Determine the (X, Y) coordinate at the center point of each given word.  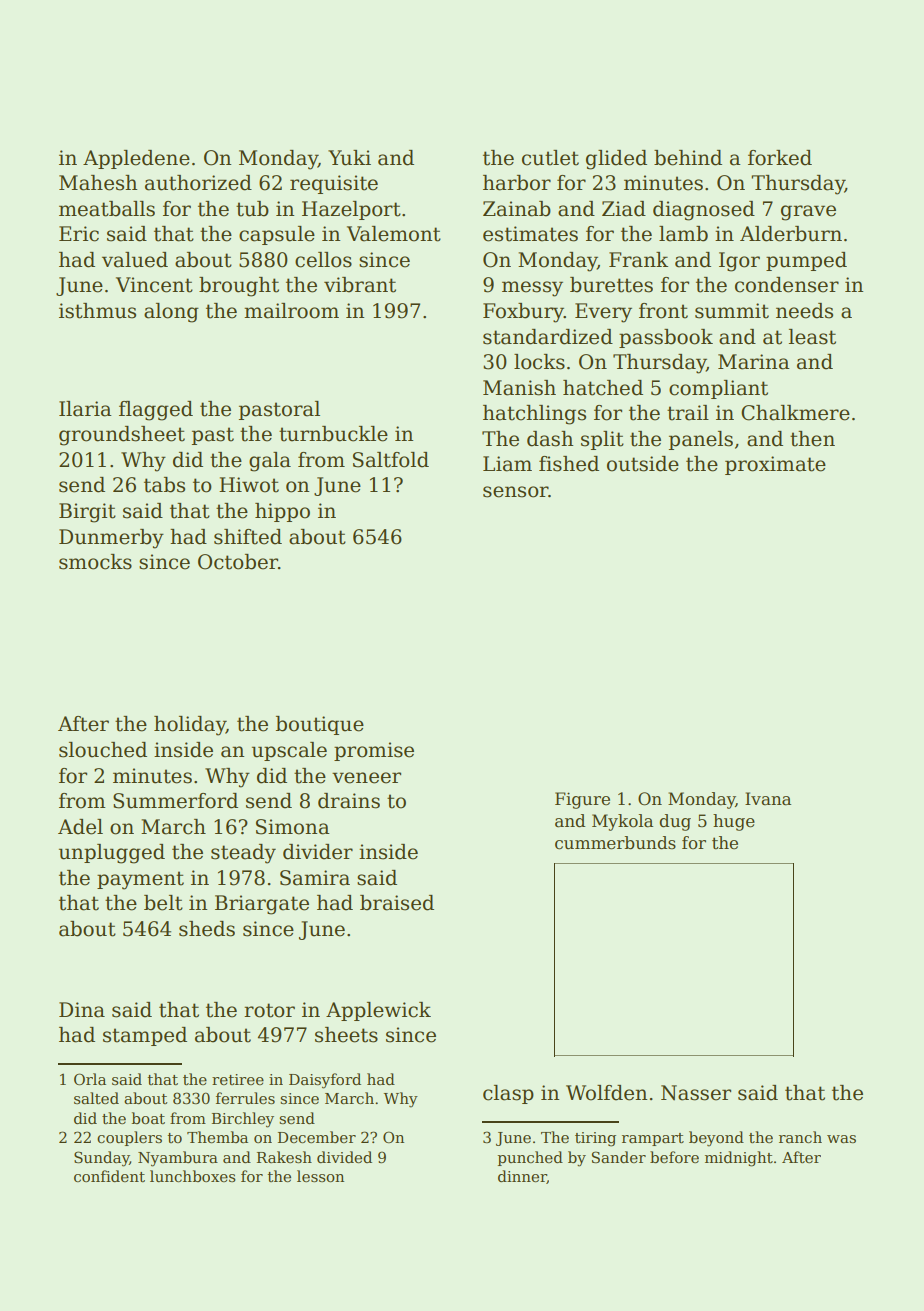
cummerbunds (615, 843)
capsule (277, 235)
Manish (519, 388)
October (238, 562)
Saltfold (391, 460)
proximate (775, 465)
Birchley (243, 1120)
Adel (80, 827)
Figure (582, 800)
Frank (638, 260)
